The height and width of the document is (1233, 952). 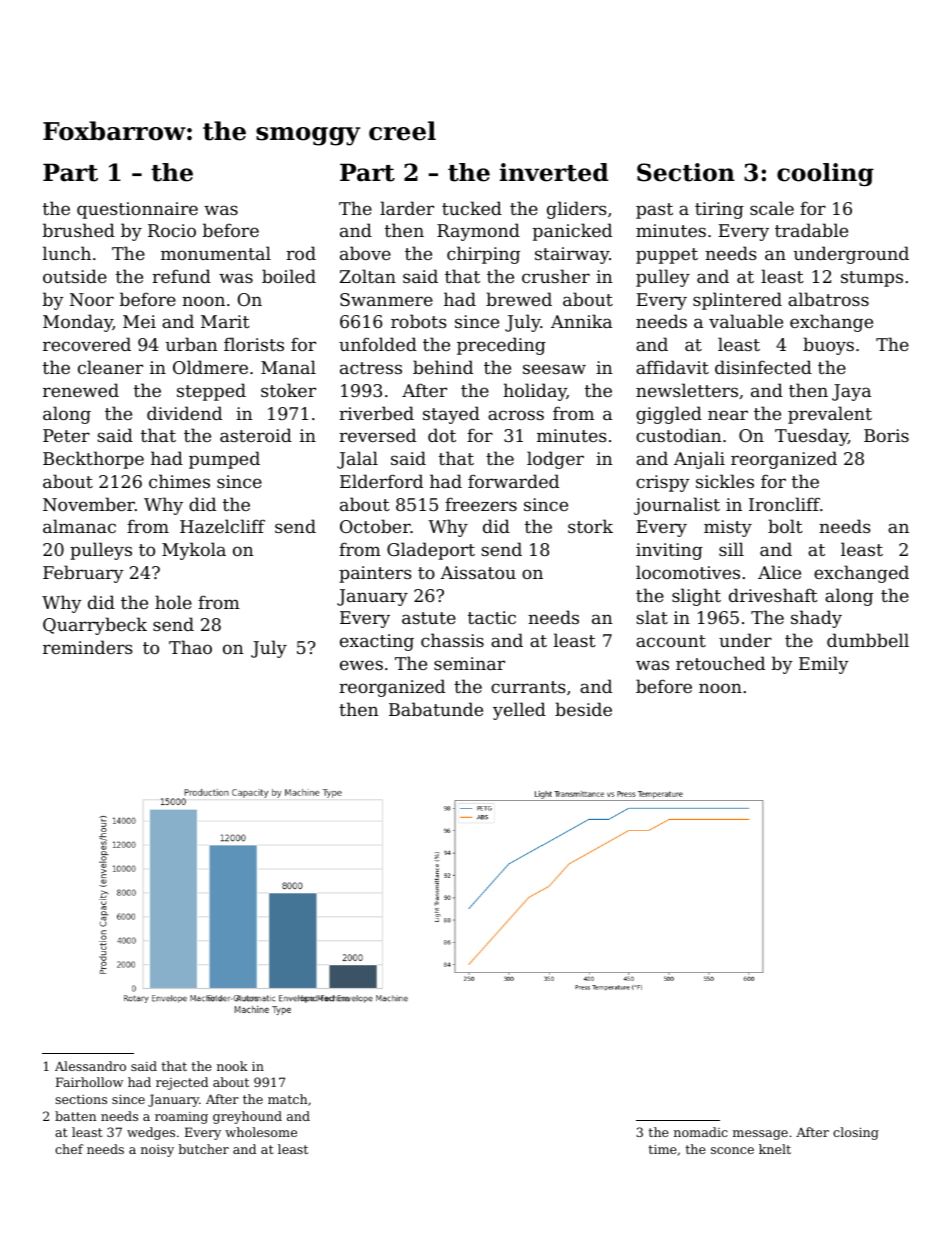 What do you see at coordinates (451, 415) in the document?
I see `stayed` at bounding box center [451, 415].
